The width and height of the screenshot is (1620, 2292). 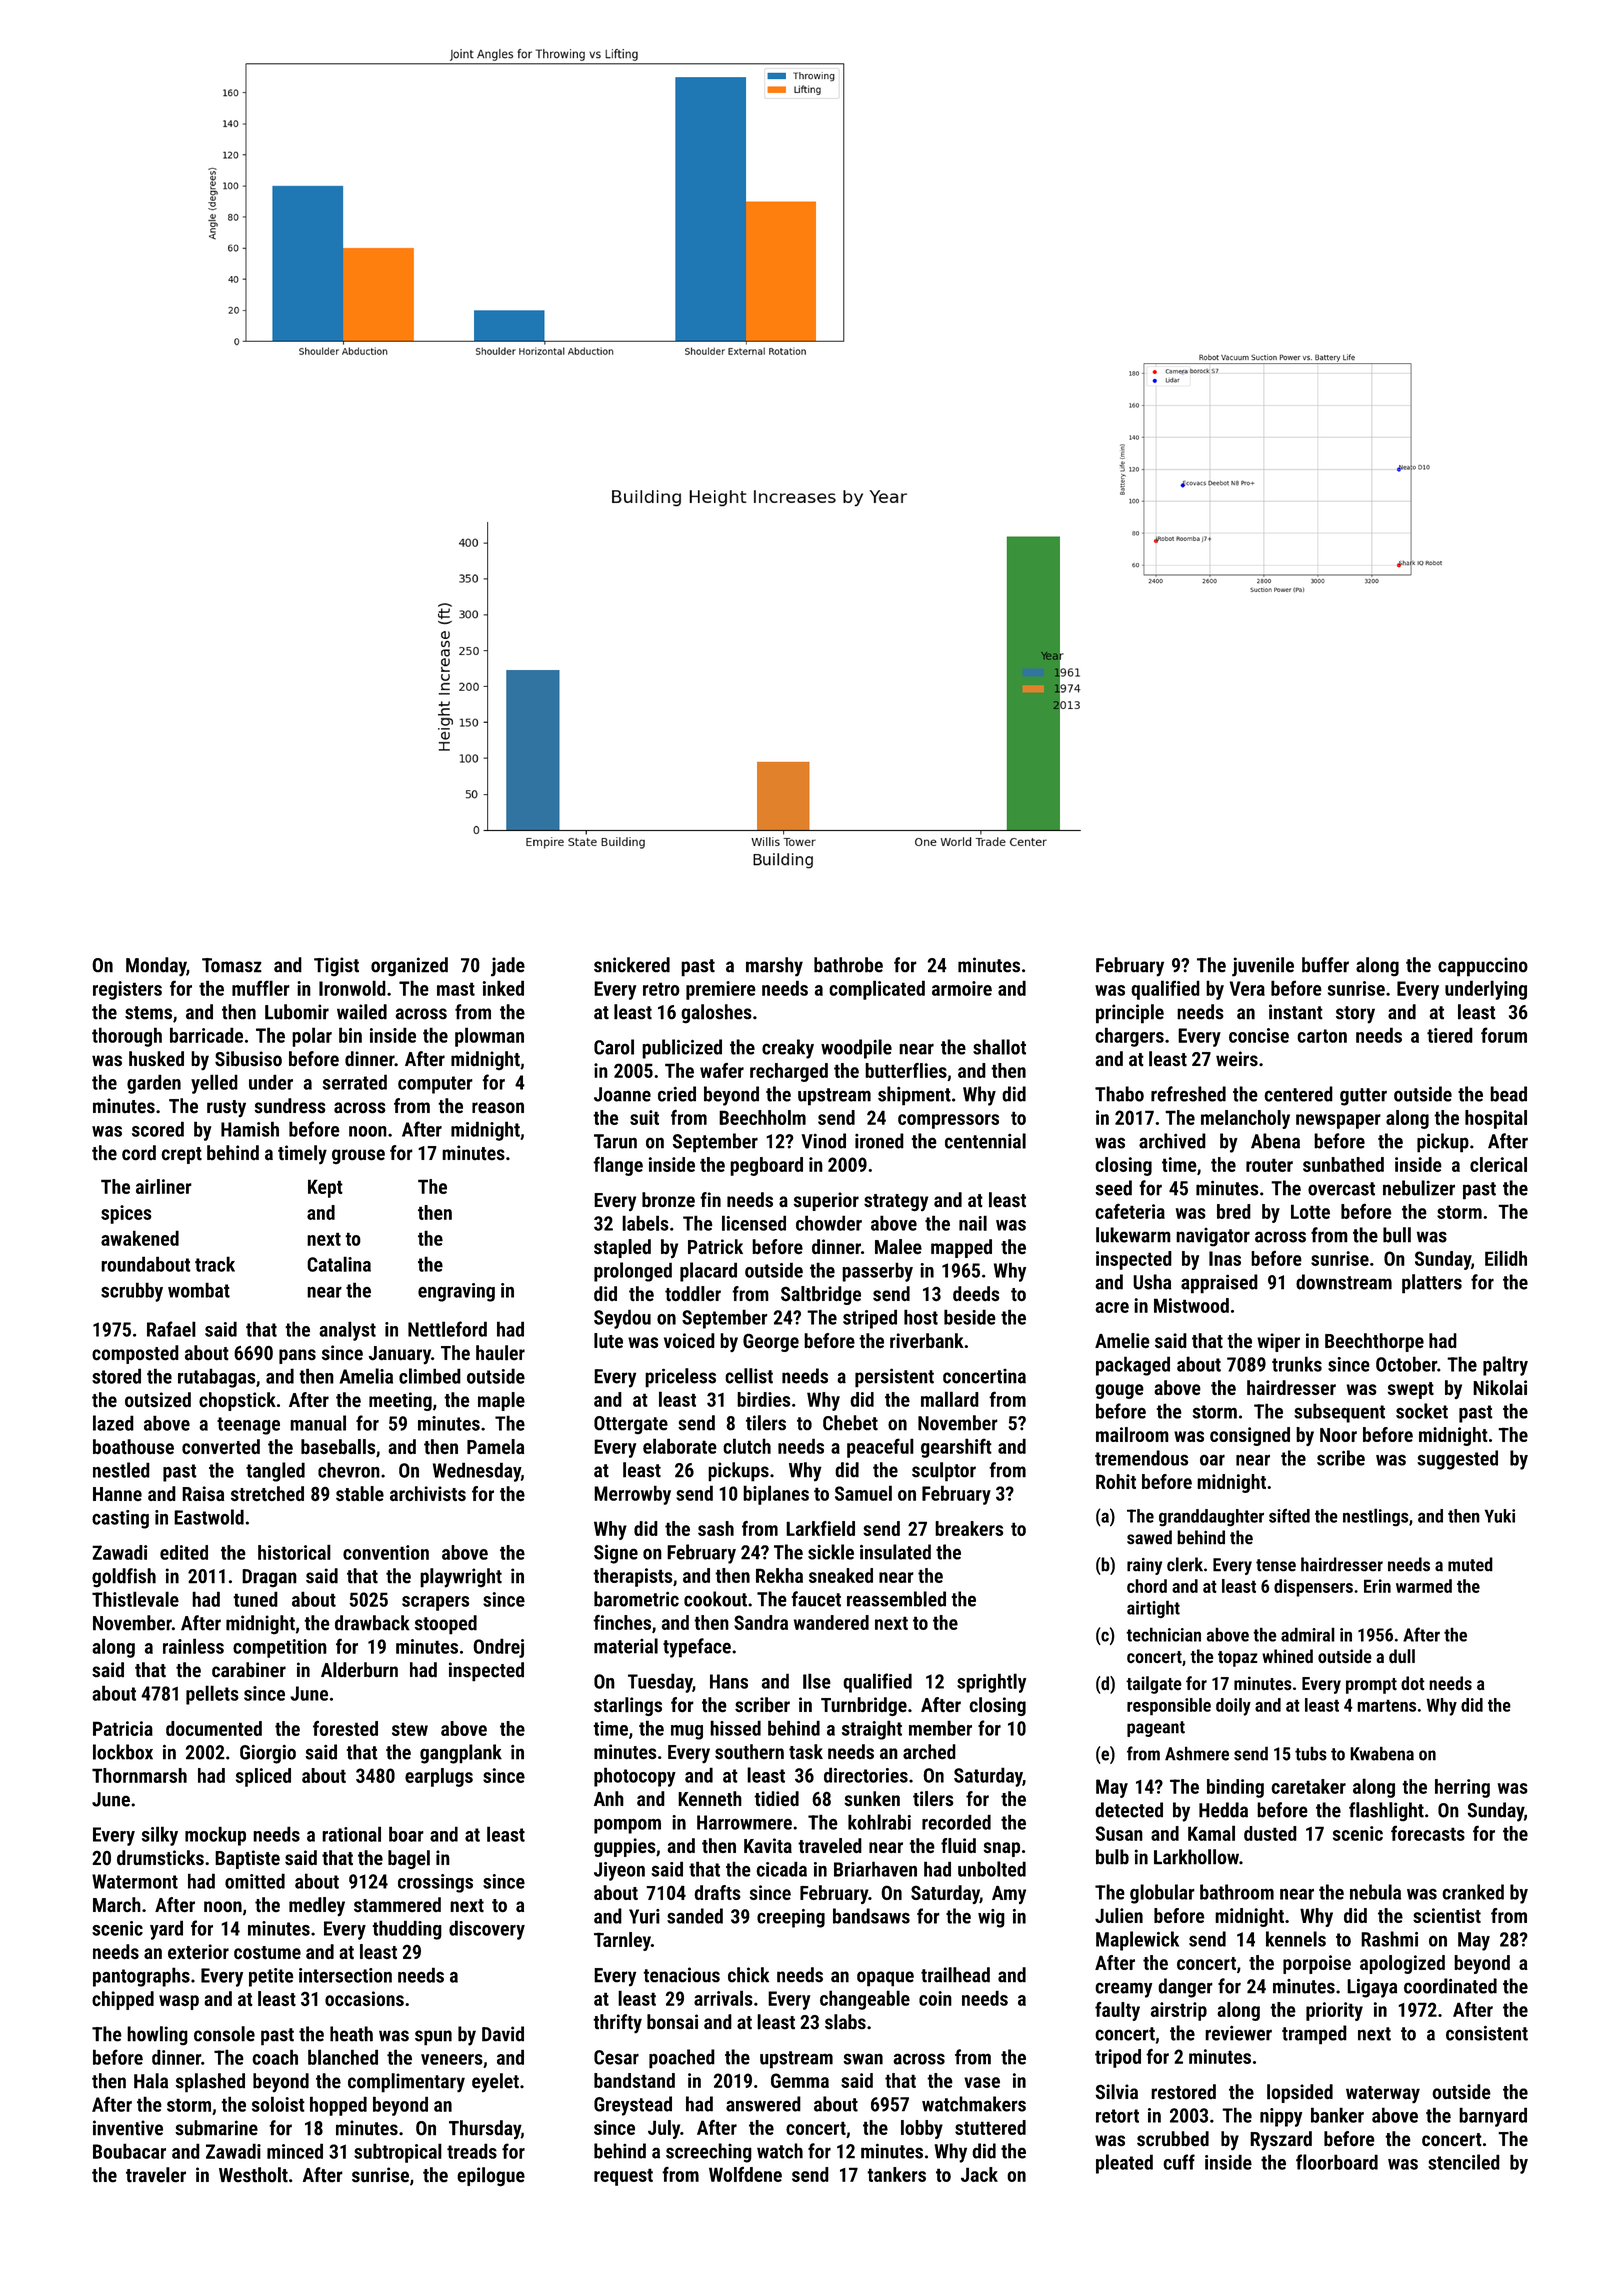 I want to click on Tigist, so click(x=336, y=967).
